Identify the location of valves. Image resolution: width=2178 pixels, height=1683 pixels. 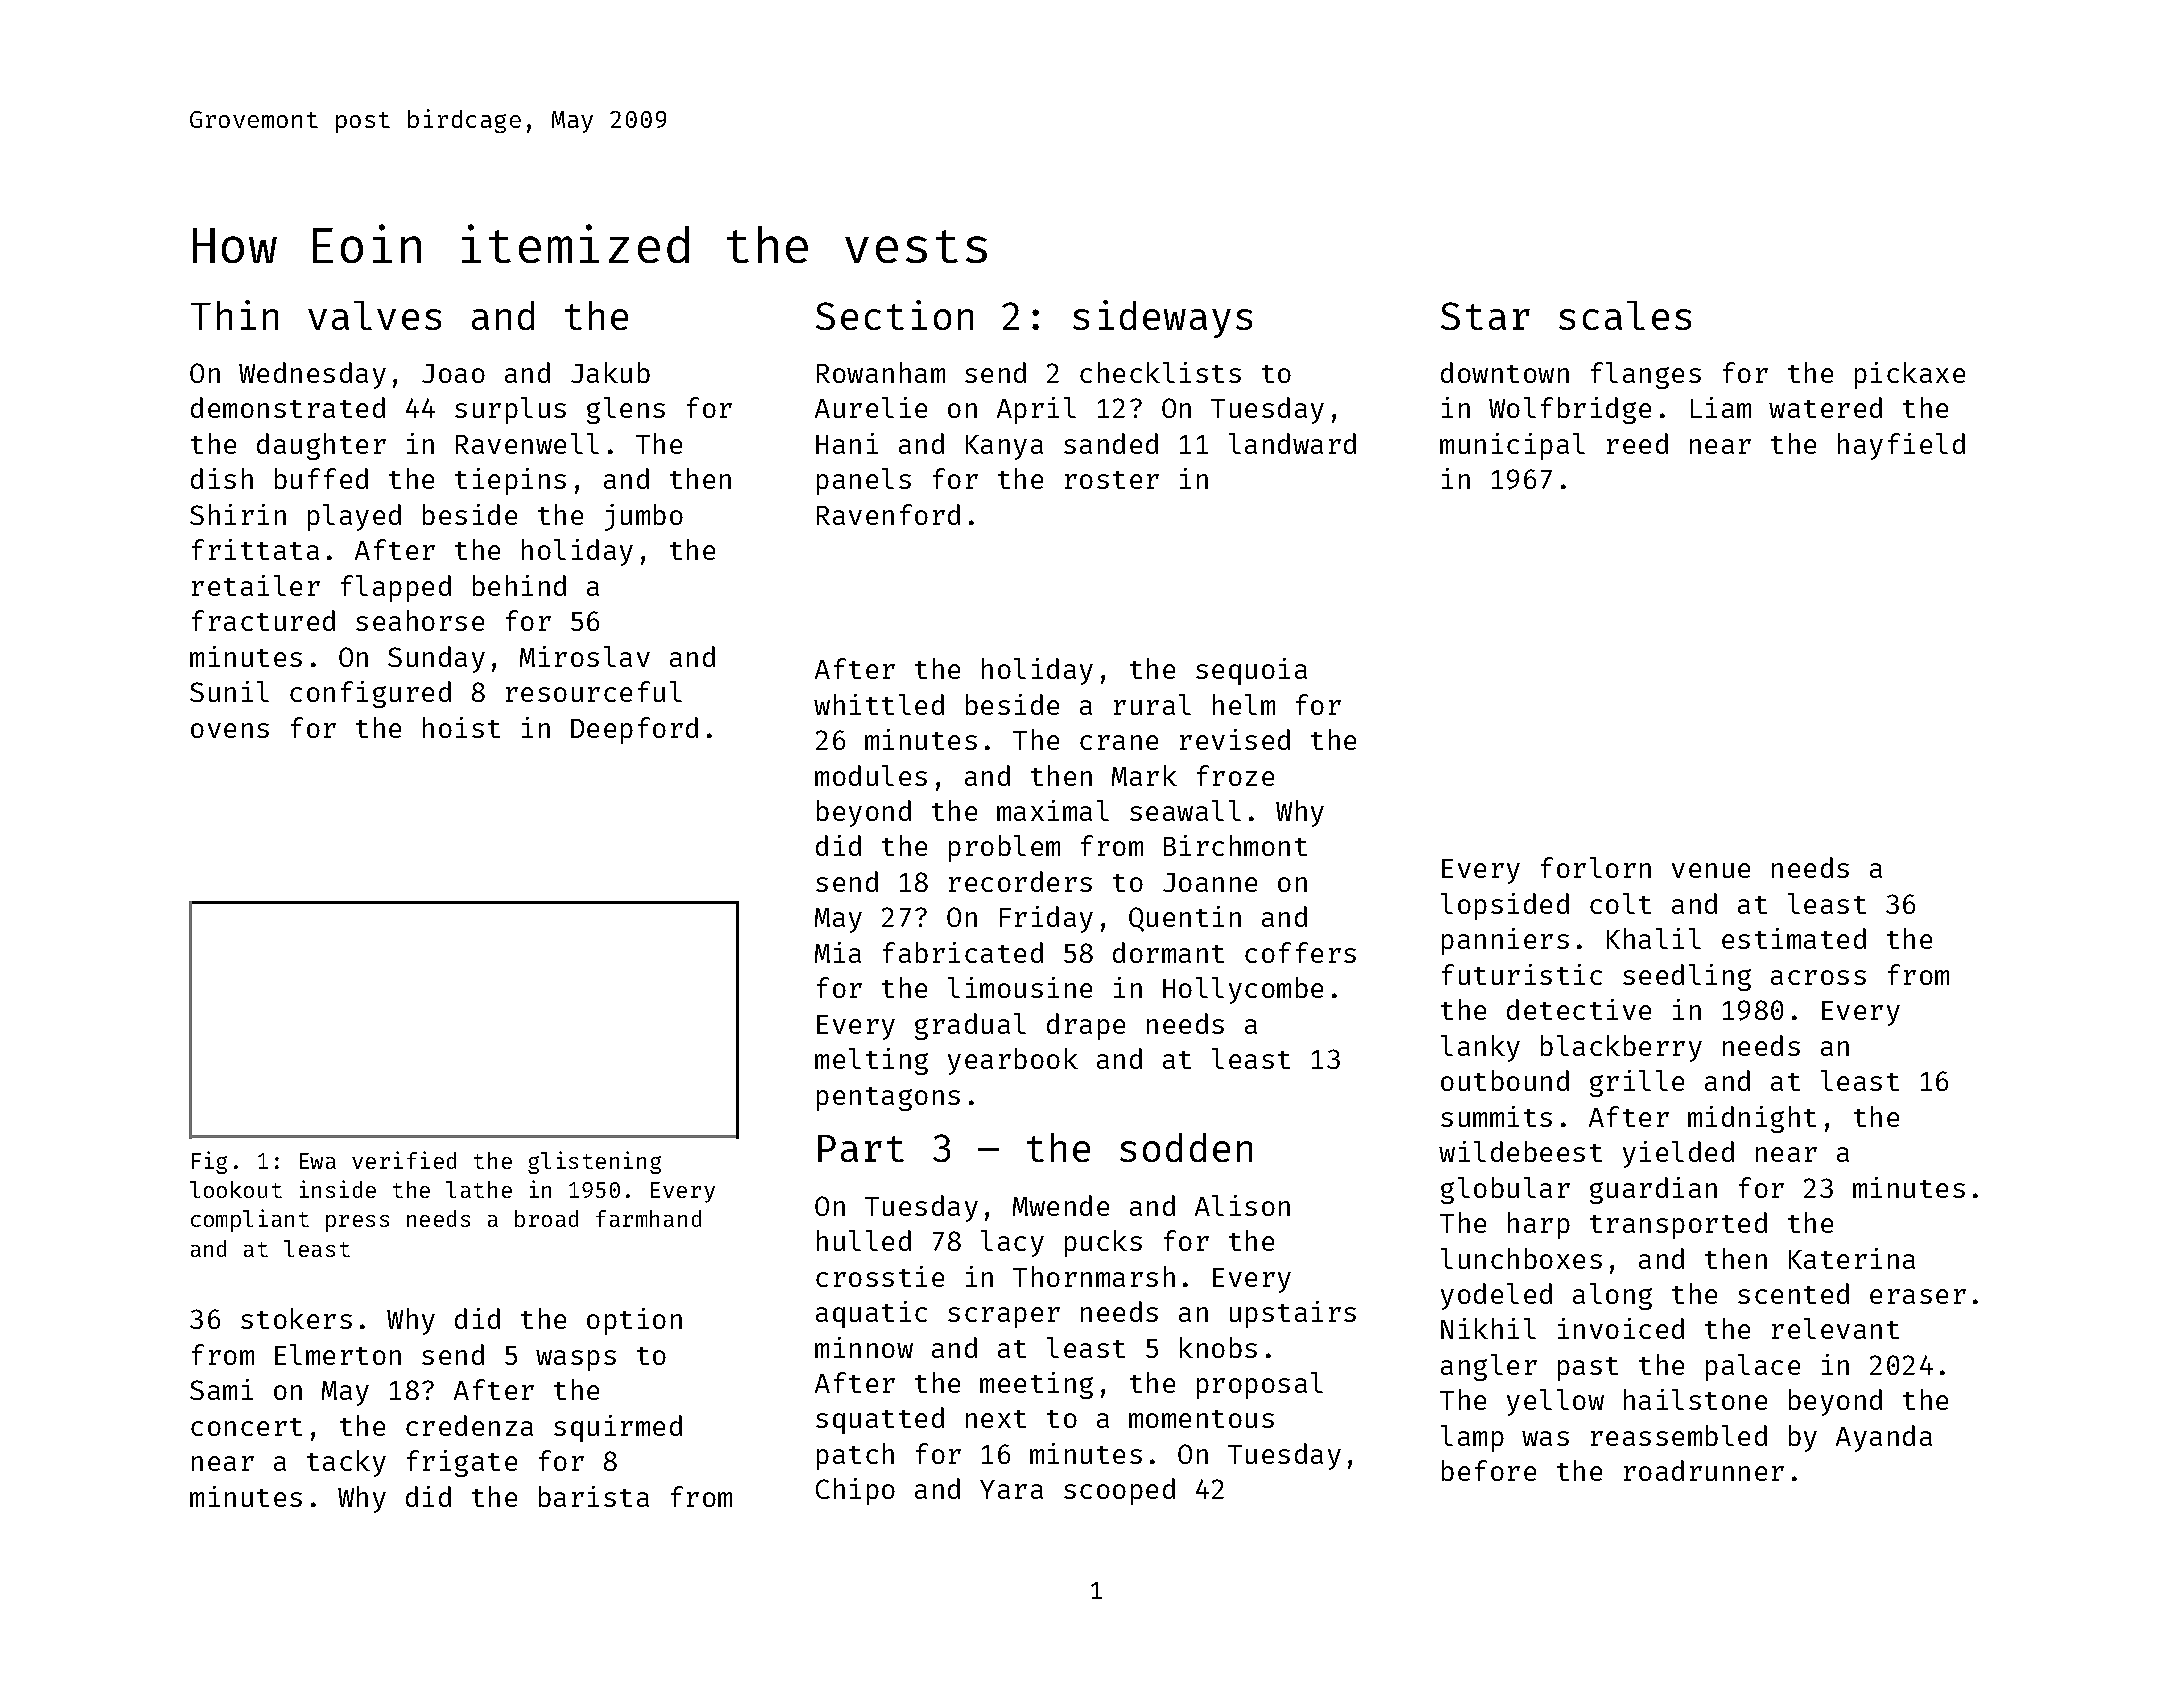
(374, 315).
